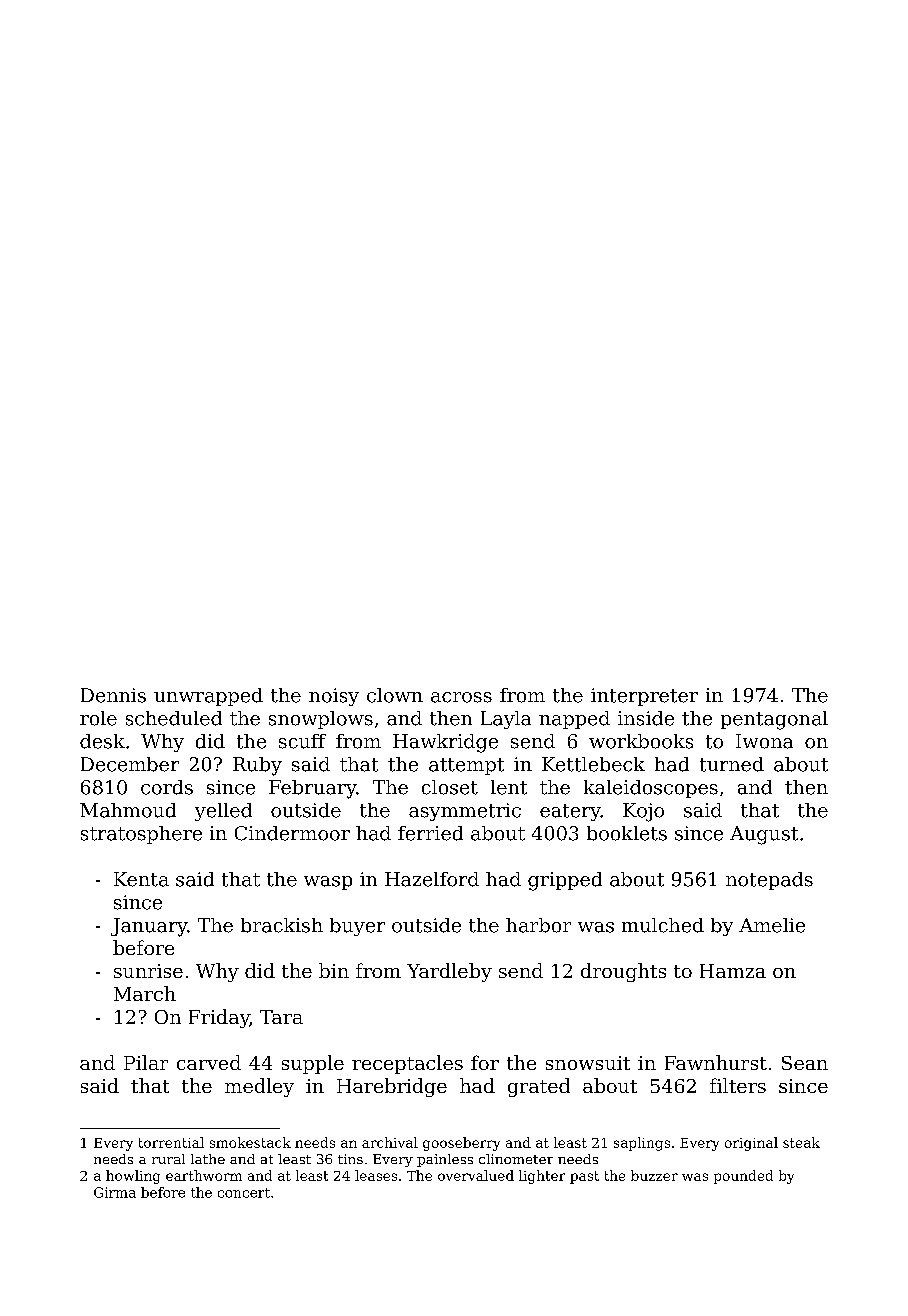 The image size is (908, 1316). Describe the element at coordinates (208, 697) in the image. I see `unwrapped` at that location.
